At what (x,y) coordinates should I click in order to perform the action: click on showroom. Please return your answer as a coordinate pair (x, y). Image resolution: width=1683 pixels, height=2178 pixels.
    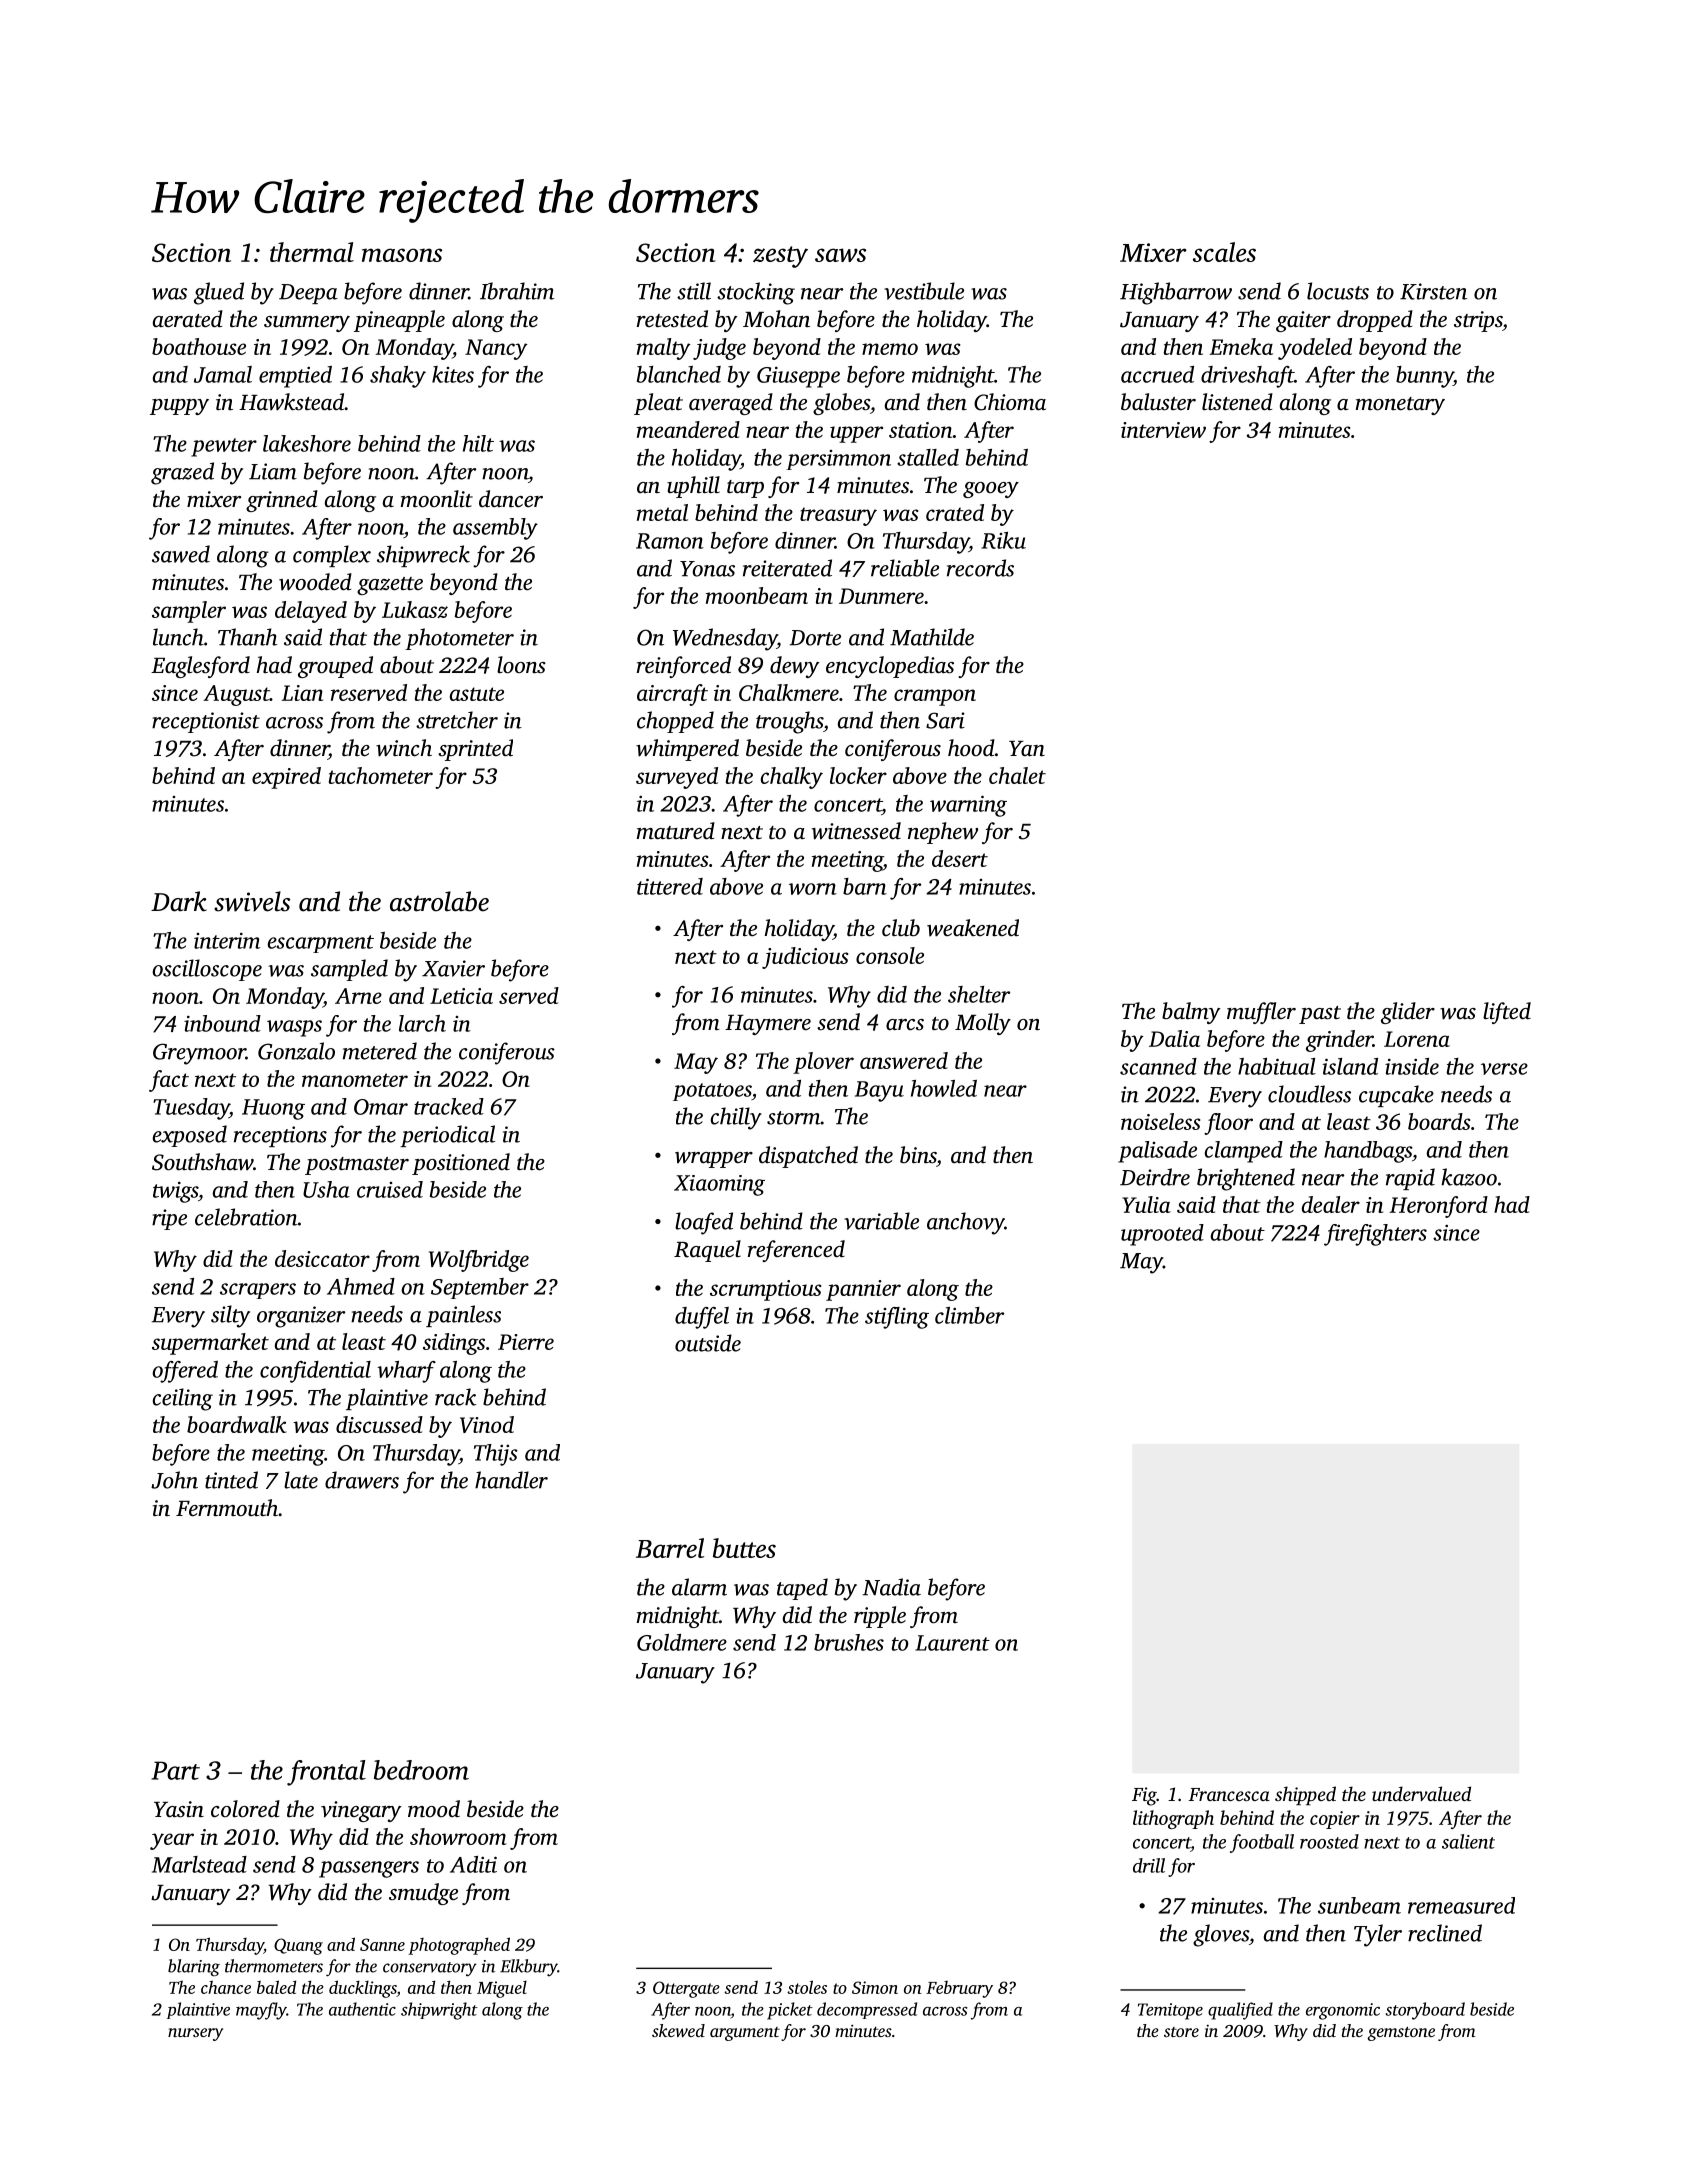
    Looking at the image, I should click on (458, 1836).
